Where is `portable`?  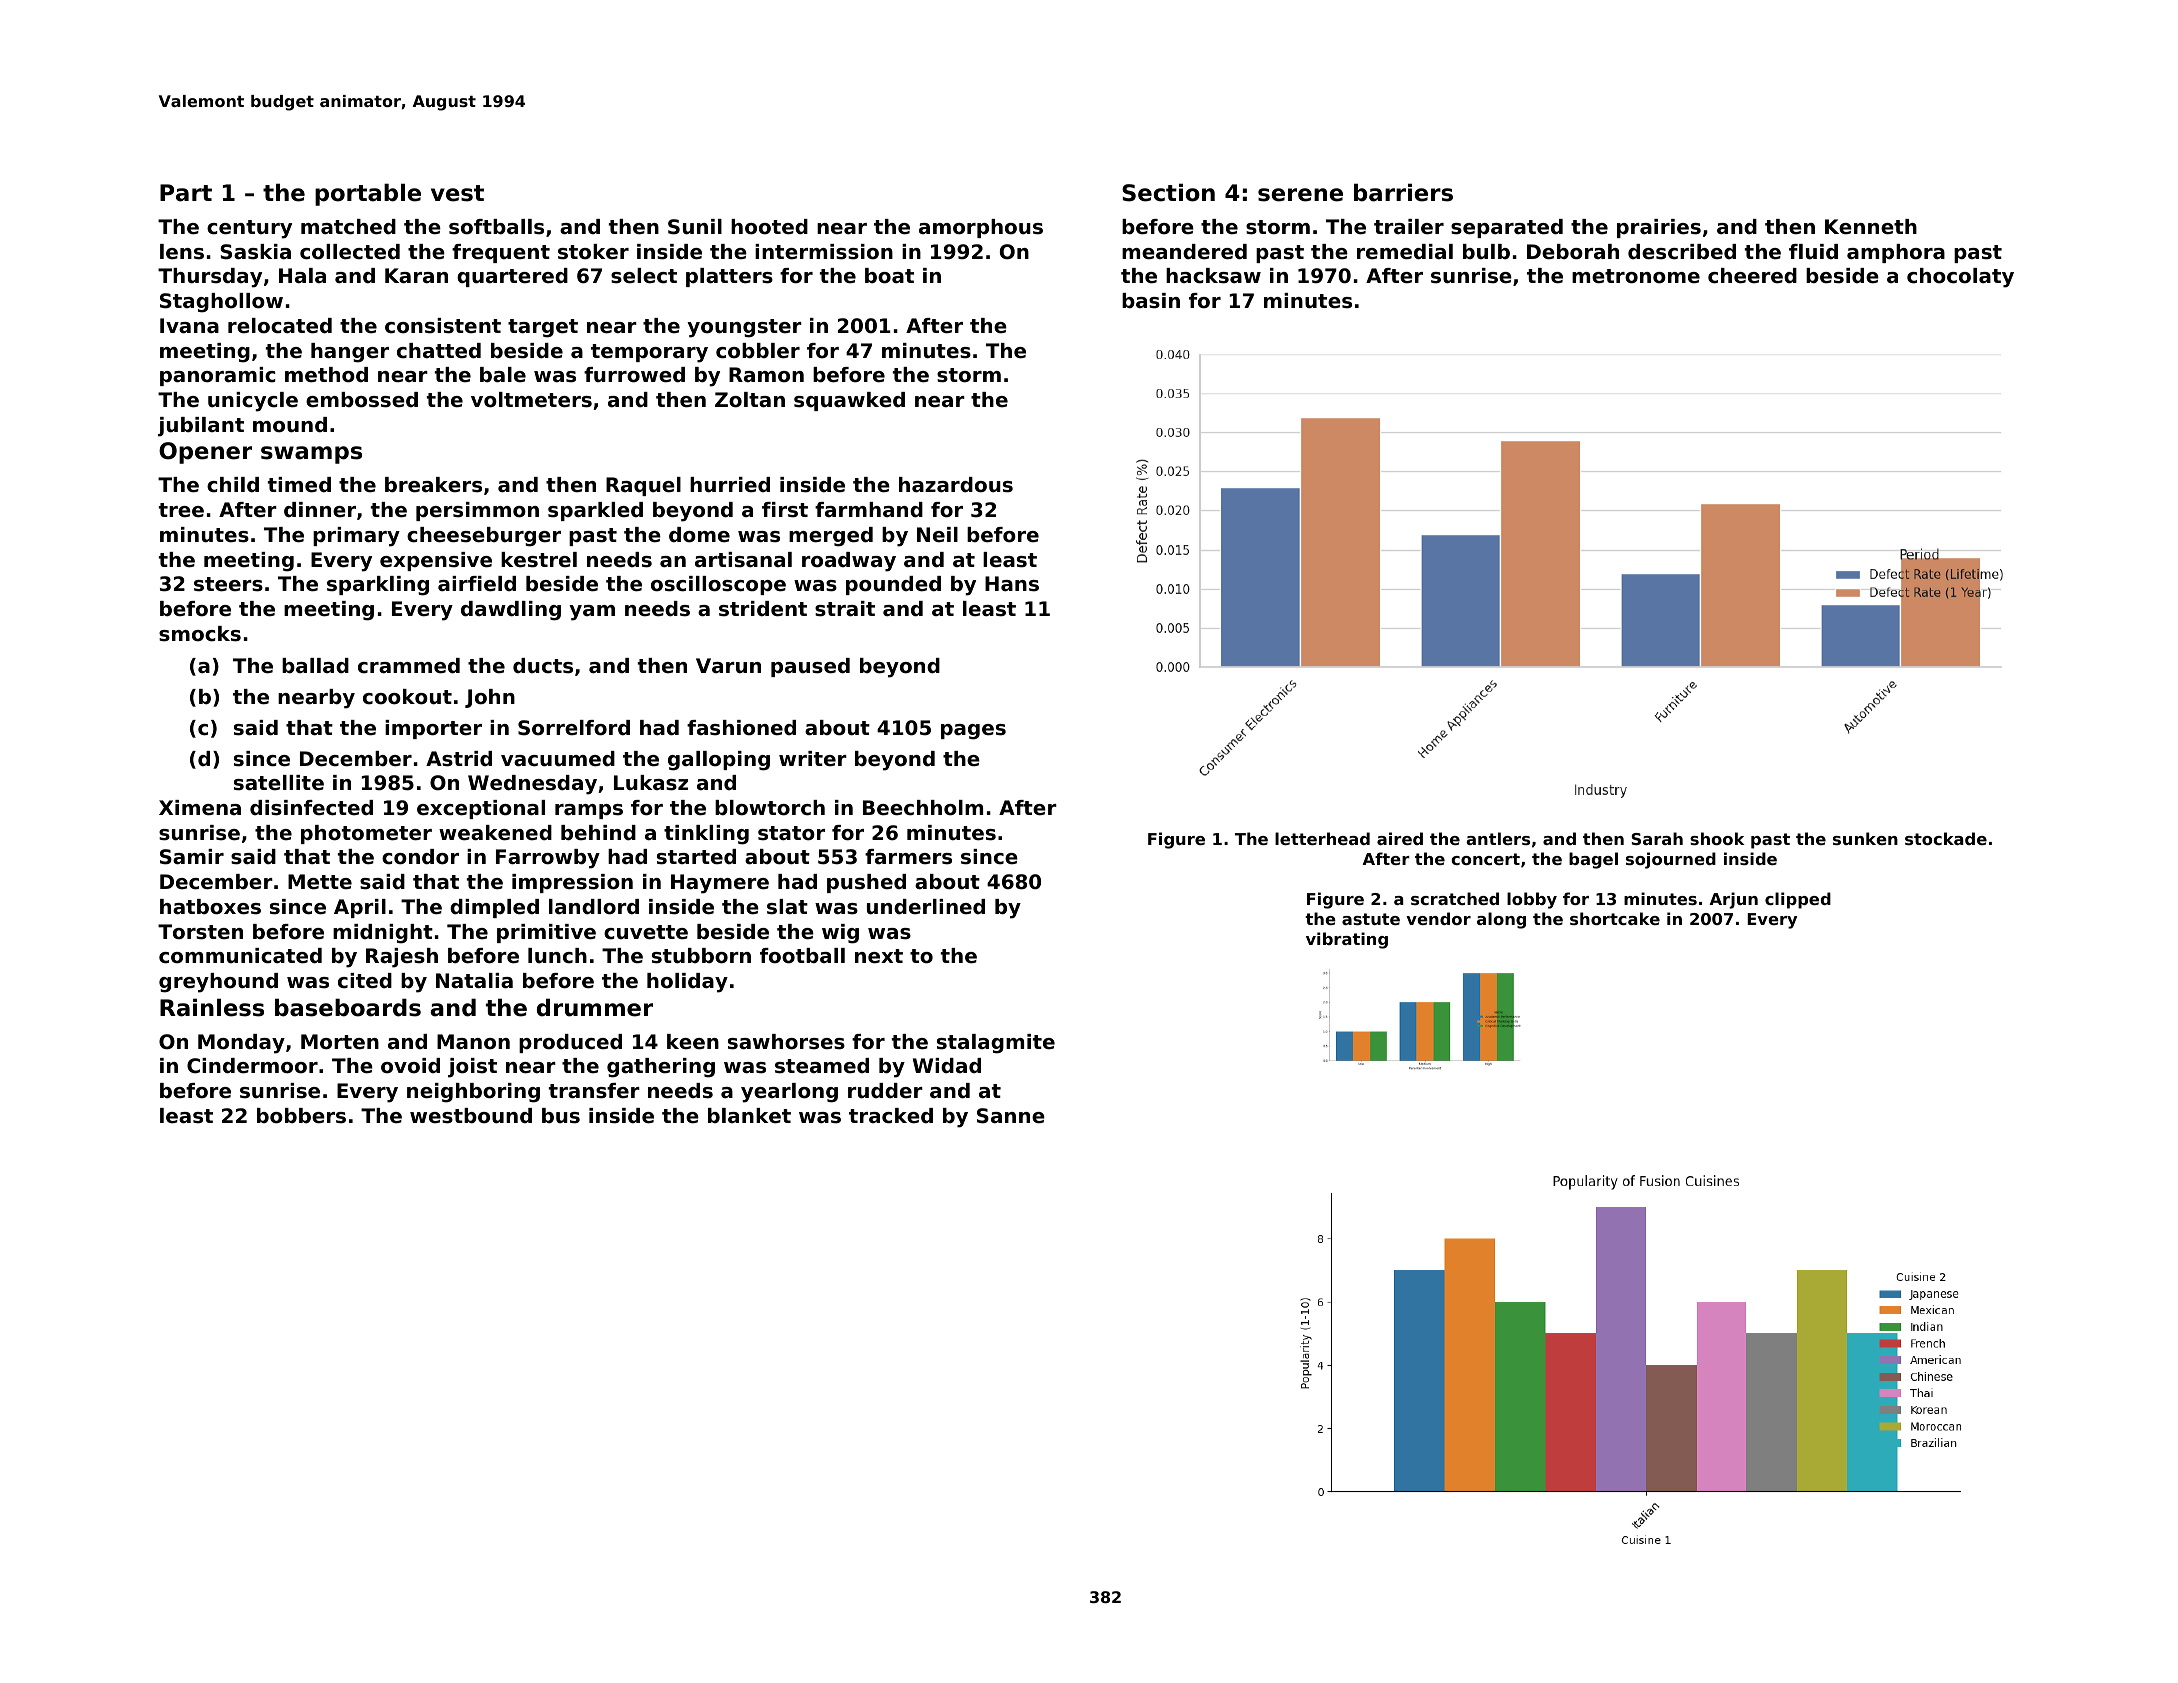
portable is located at coordinates (368, 194).
